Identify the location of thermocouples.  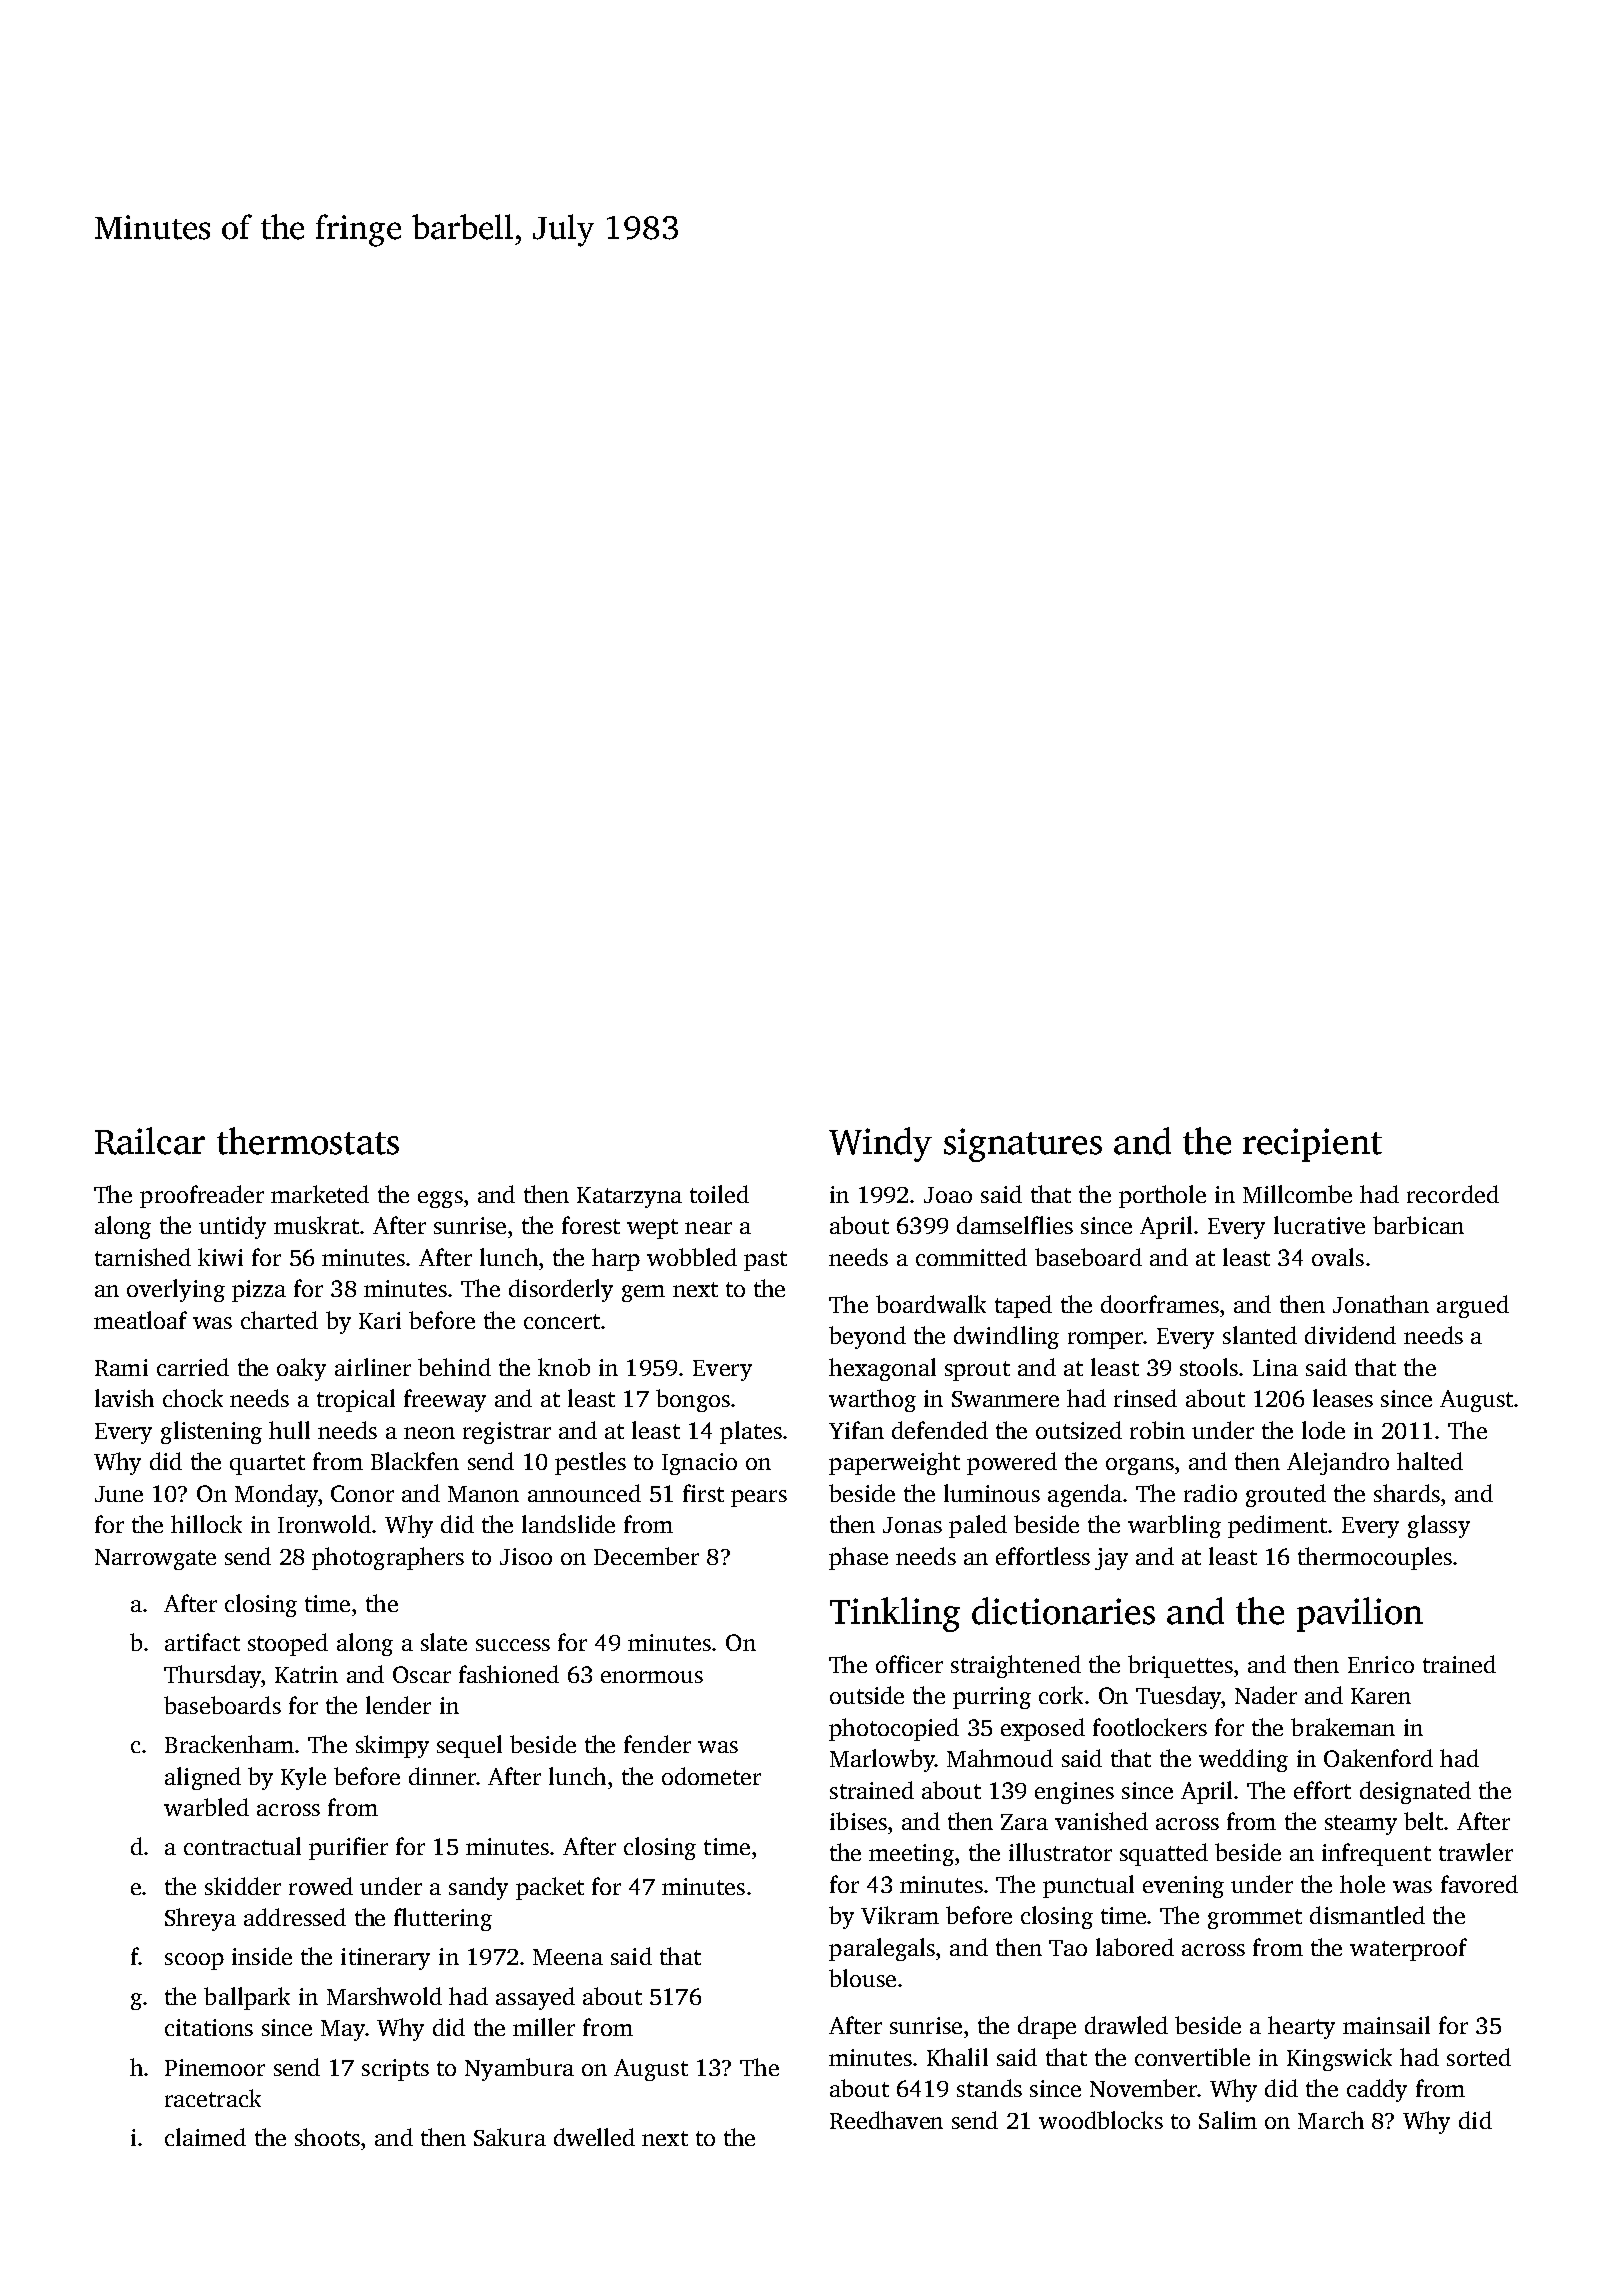
(1375, 1558).
